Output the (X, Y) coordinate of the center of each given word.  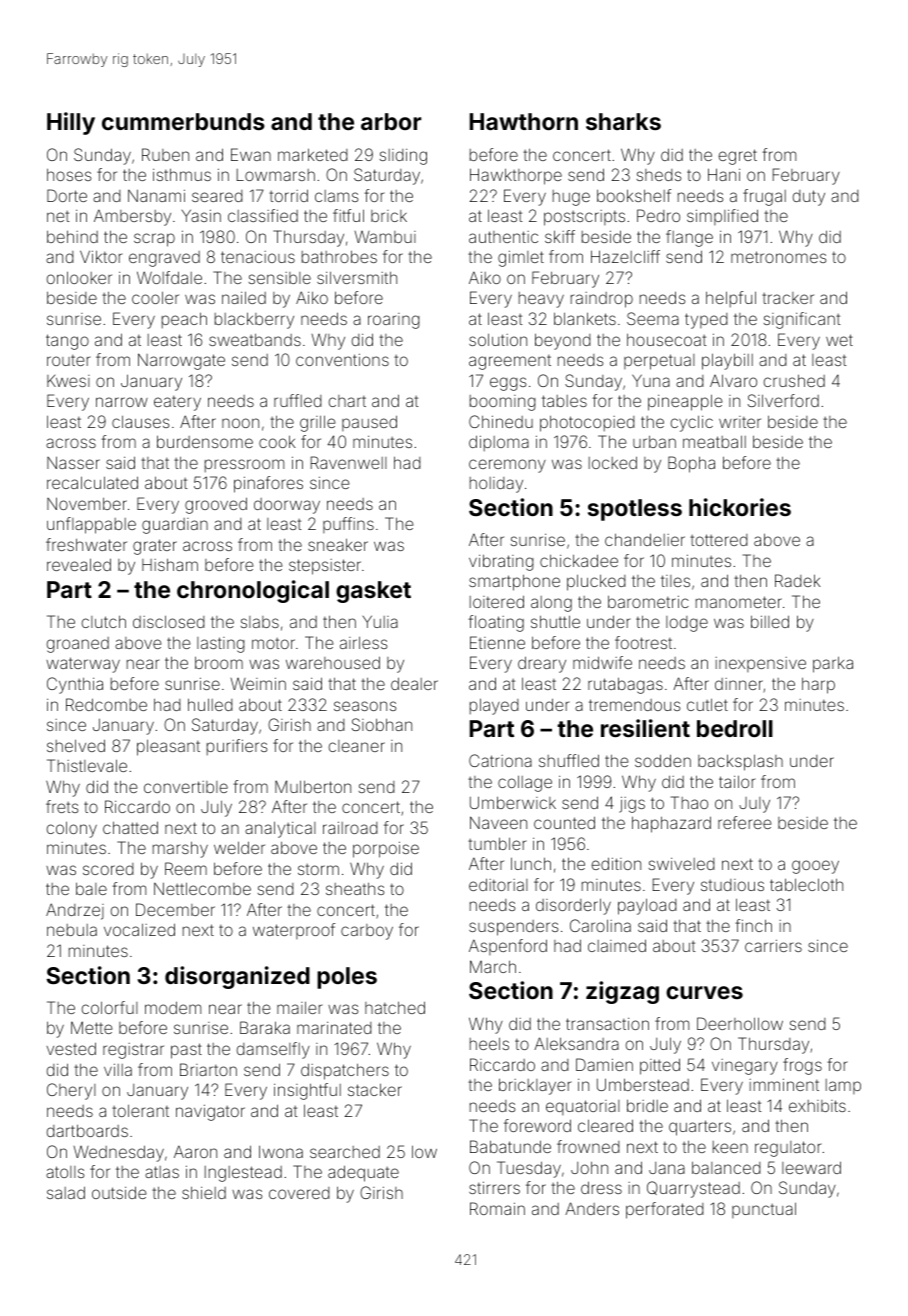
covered (299, 1193)
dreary (542, 664)
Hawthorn (524, 121)
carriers (773, 945)
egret (738, 157)
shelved (76, 745)
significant (802, 320)
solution (498, 339)
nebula (72, 930)
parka (833, 664)
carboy (367, 932)
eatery (177, 403)
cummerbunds (183, 121)
